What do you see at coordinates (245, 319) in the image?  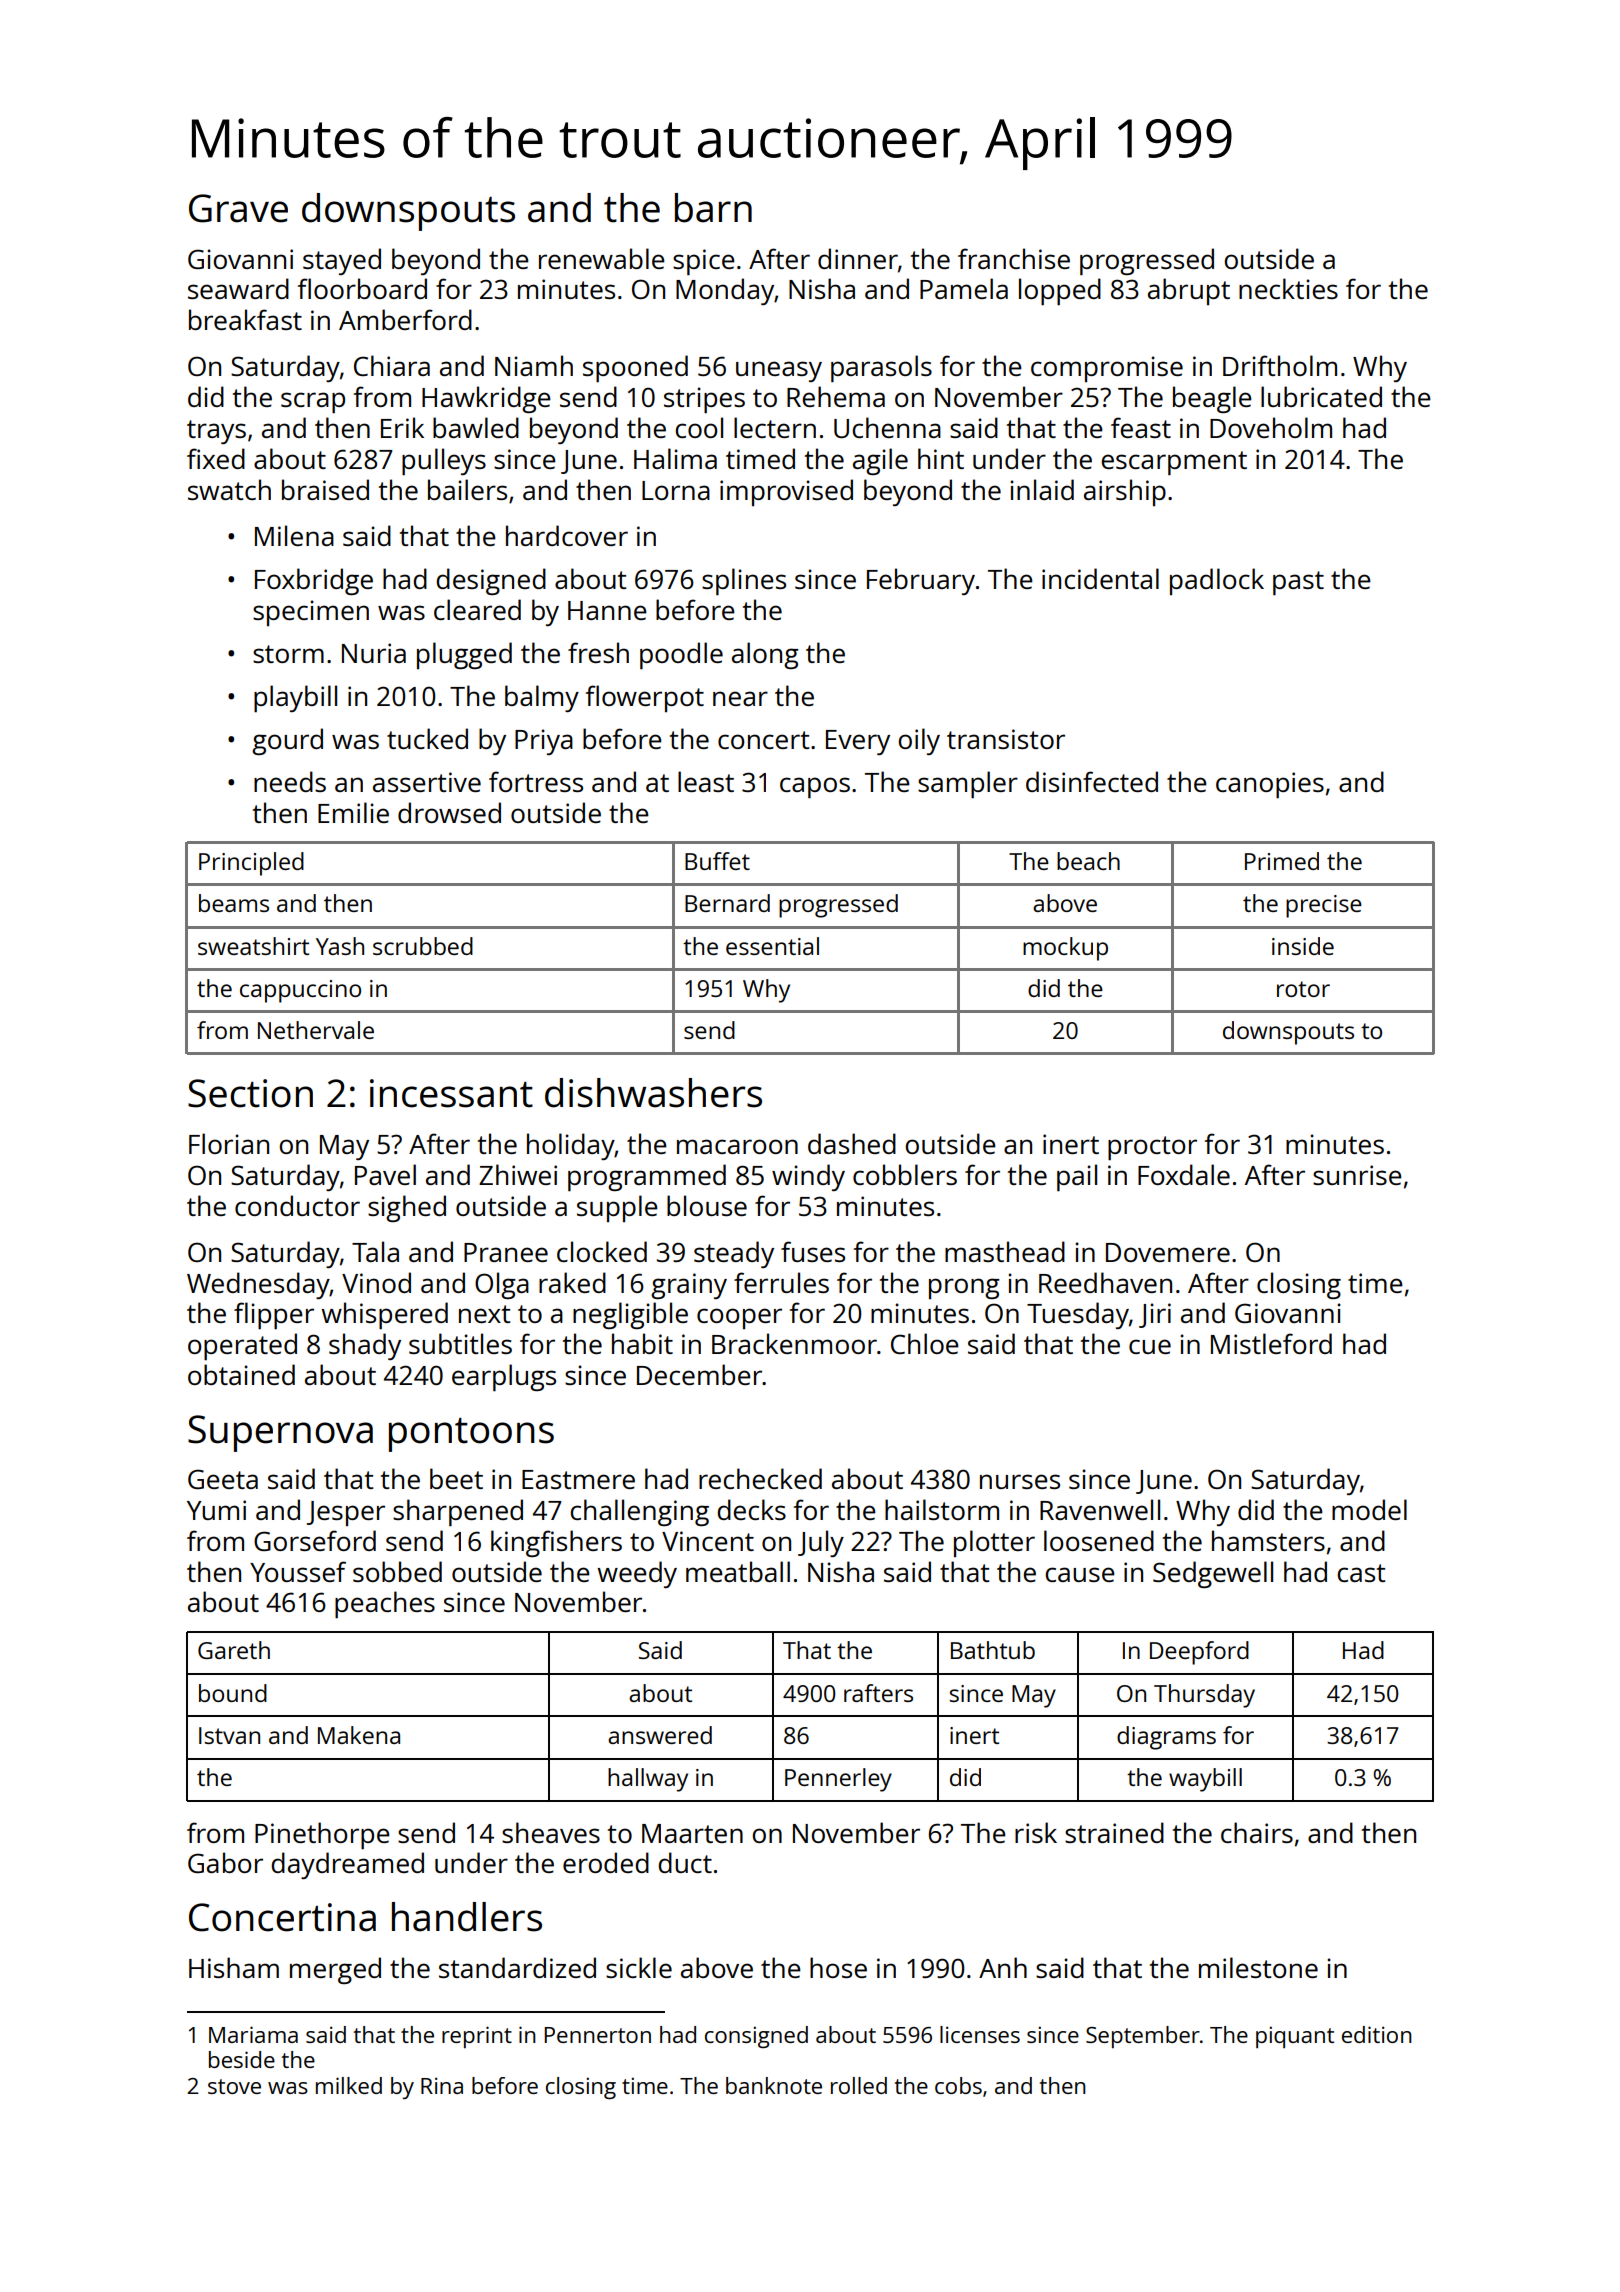 I see `breakfast` at bounding box center [245, 319].
